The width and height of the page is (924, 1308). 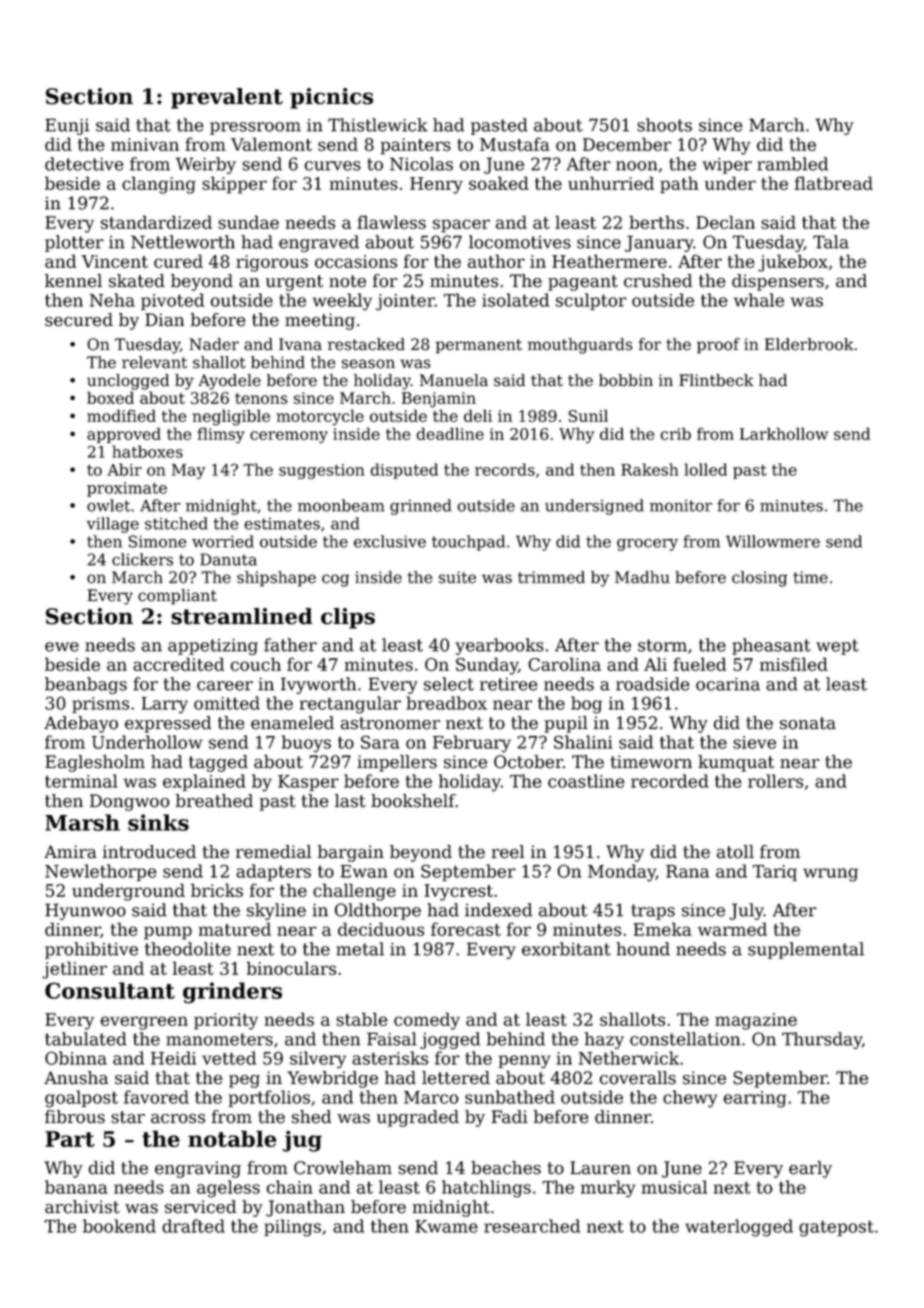 What do you see at coordinates (350, 705) in the page?
I see `rectangular` at bounding box center [350, 705].
